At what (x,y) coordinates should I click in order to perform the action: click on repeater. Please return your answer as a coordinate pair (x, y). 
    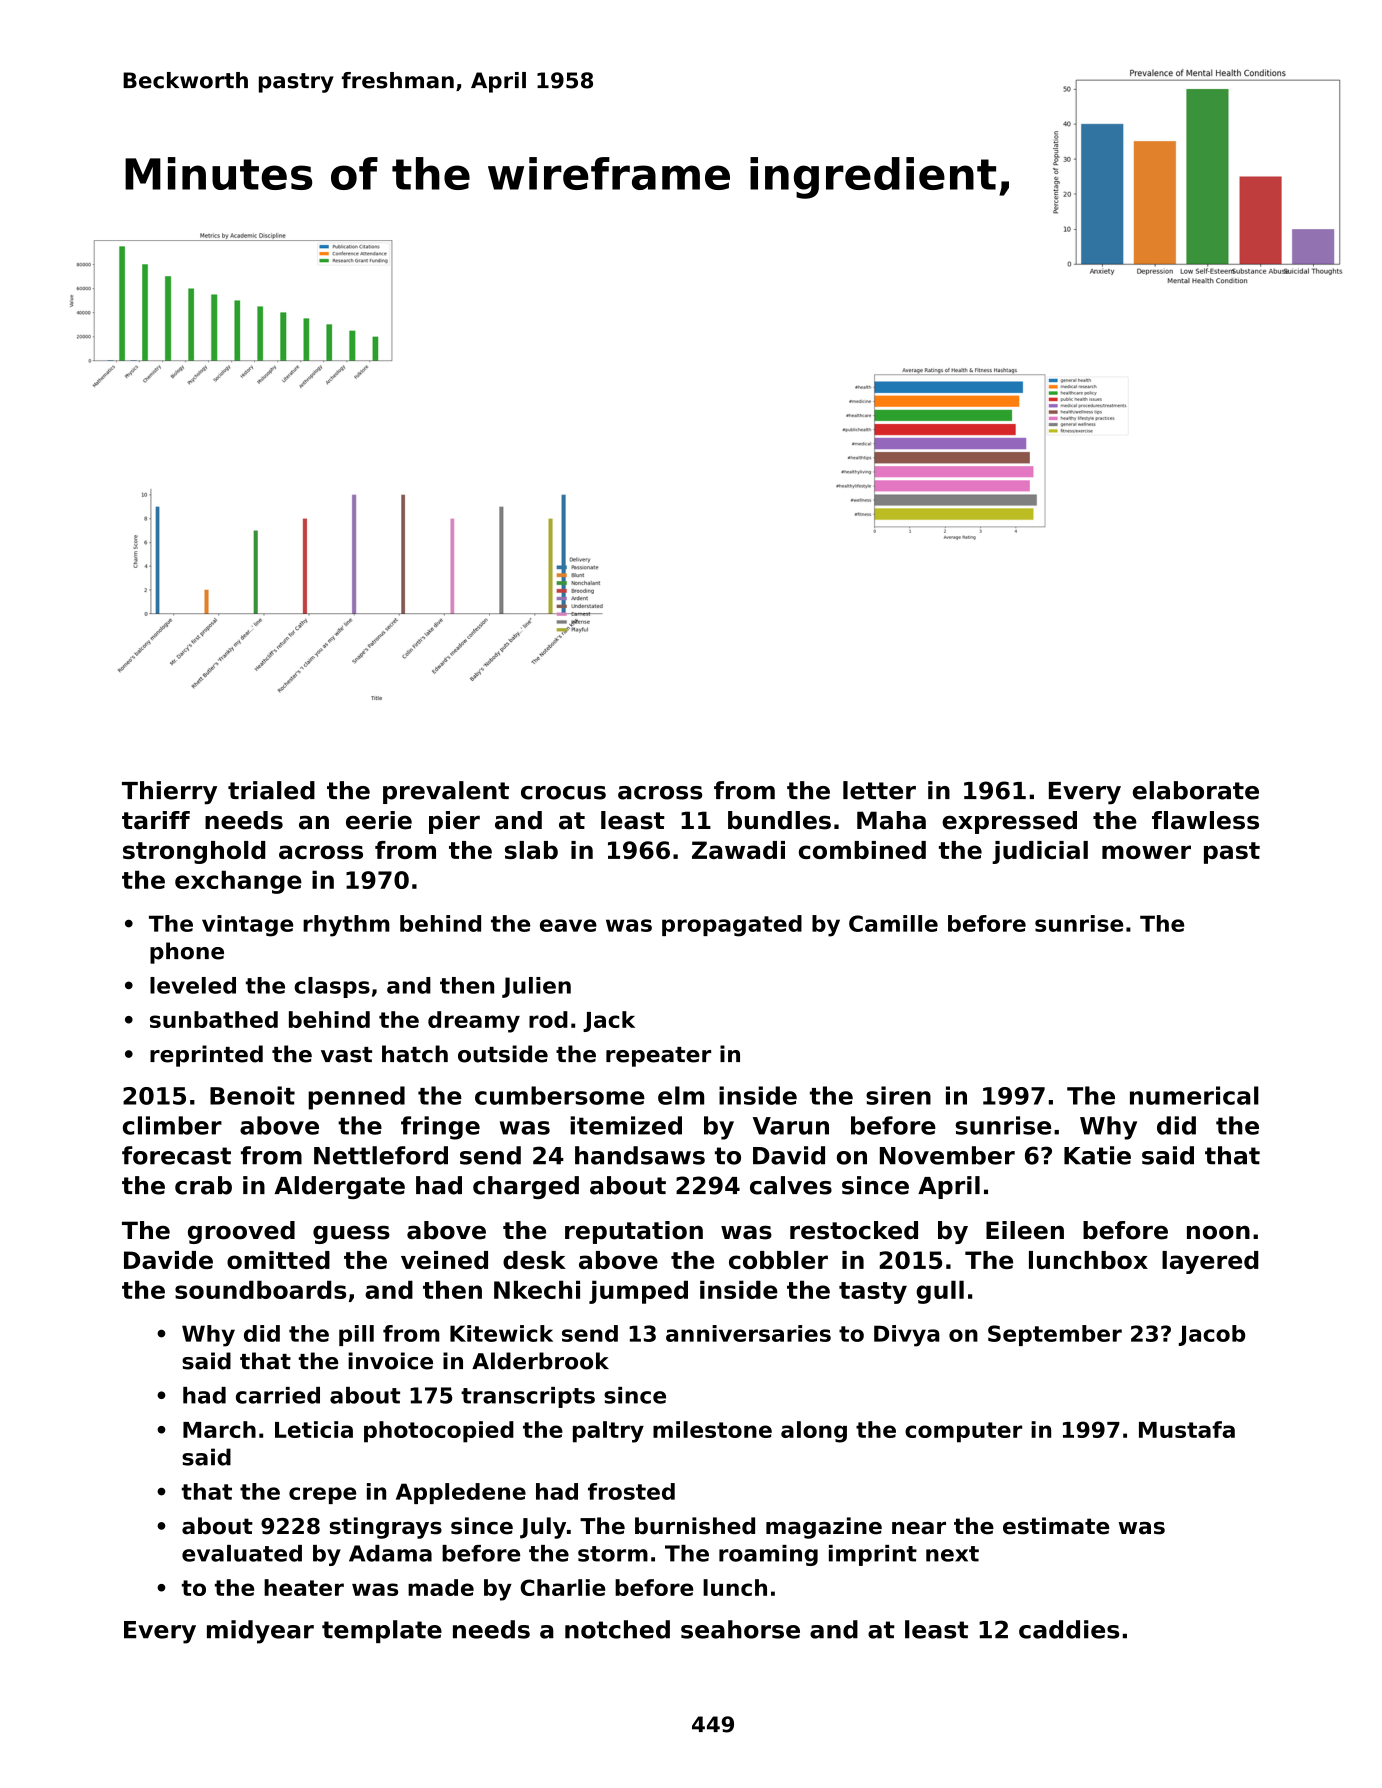
    Looking at the image, I should click on (658, 1057).
